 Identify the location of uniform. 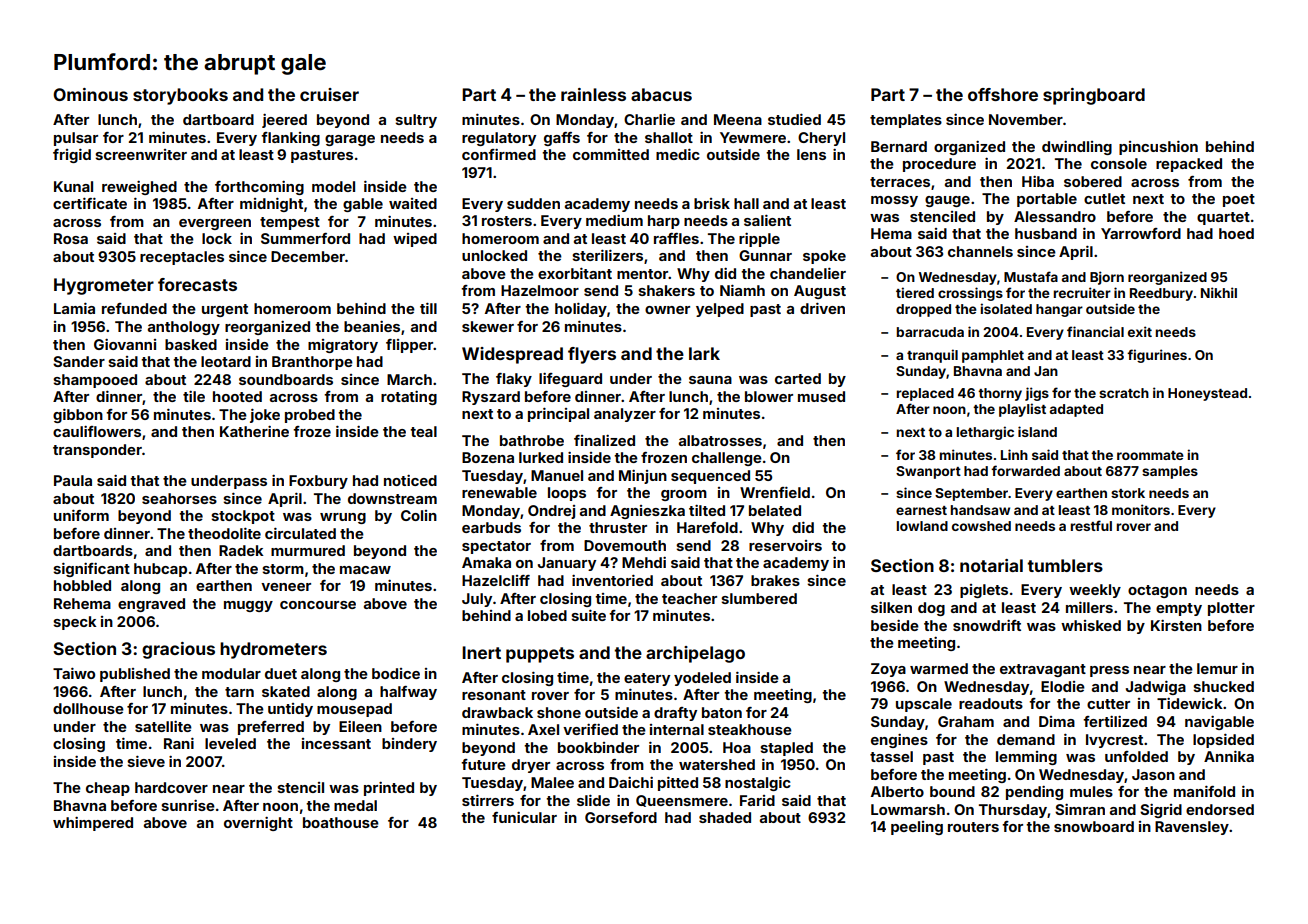
(81, 515).
